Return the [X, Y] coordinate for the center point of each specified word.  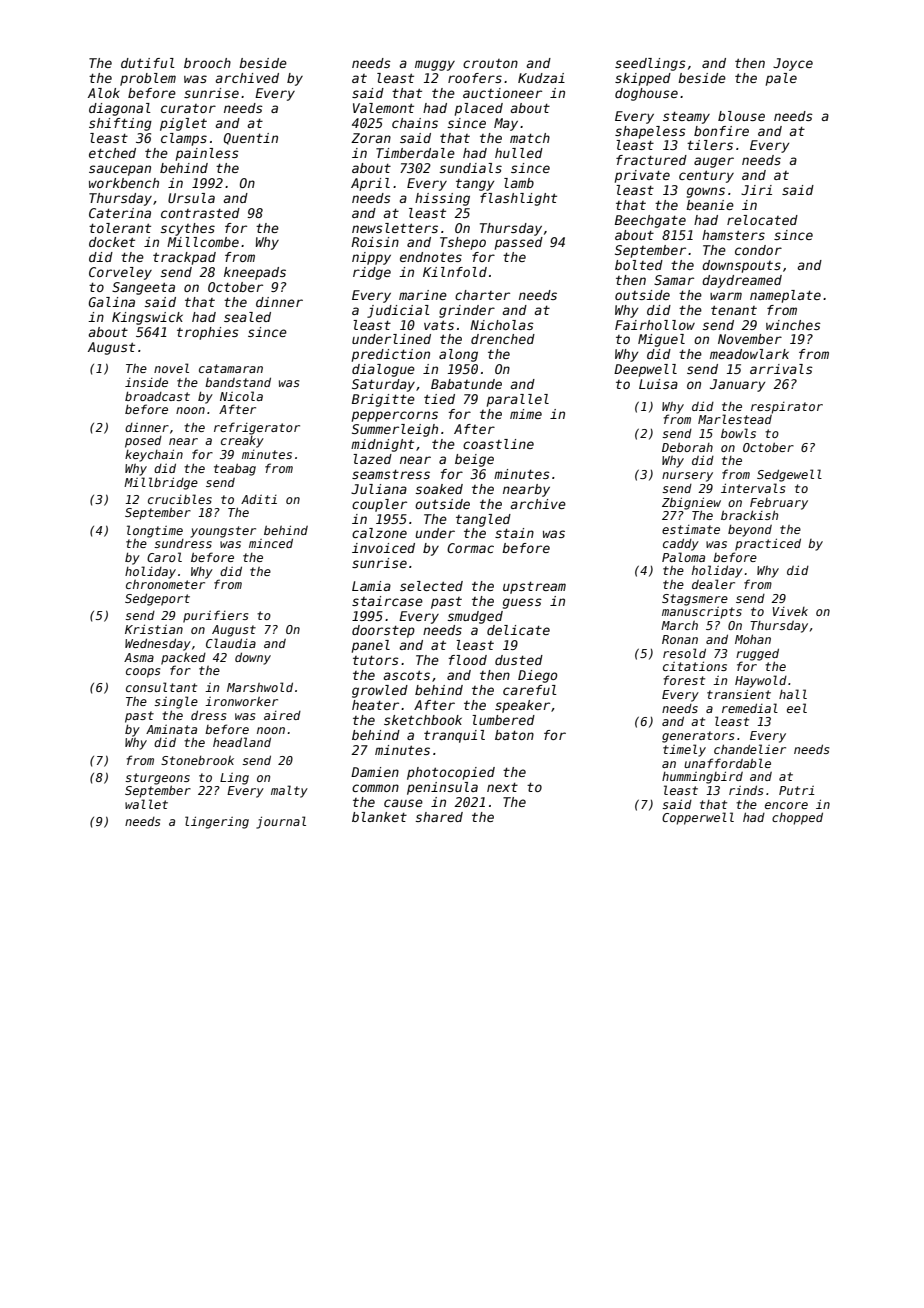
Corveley [120, 273]
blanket [379, 817]
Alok [104, 93]
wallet [146, 804]
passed [519, 243]
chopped [797, 818]
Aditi [259, 499]
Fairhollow [655, 325]
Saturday [383, 385]
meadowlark [749, 354]
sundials [471, 168]
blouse [741, 116]
